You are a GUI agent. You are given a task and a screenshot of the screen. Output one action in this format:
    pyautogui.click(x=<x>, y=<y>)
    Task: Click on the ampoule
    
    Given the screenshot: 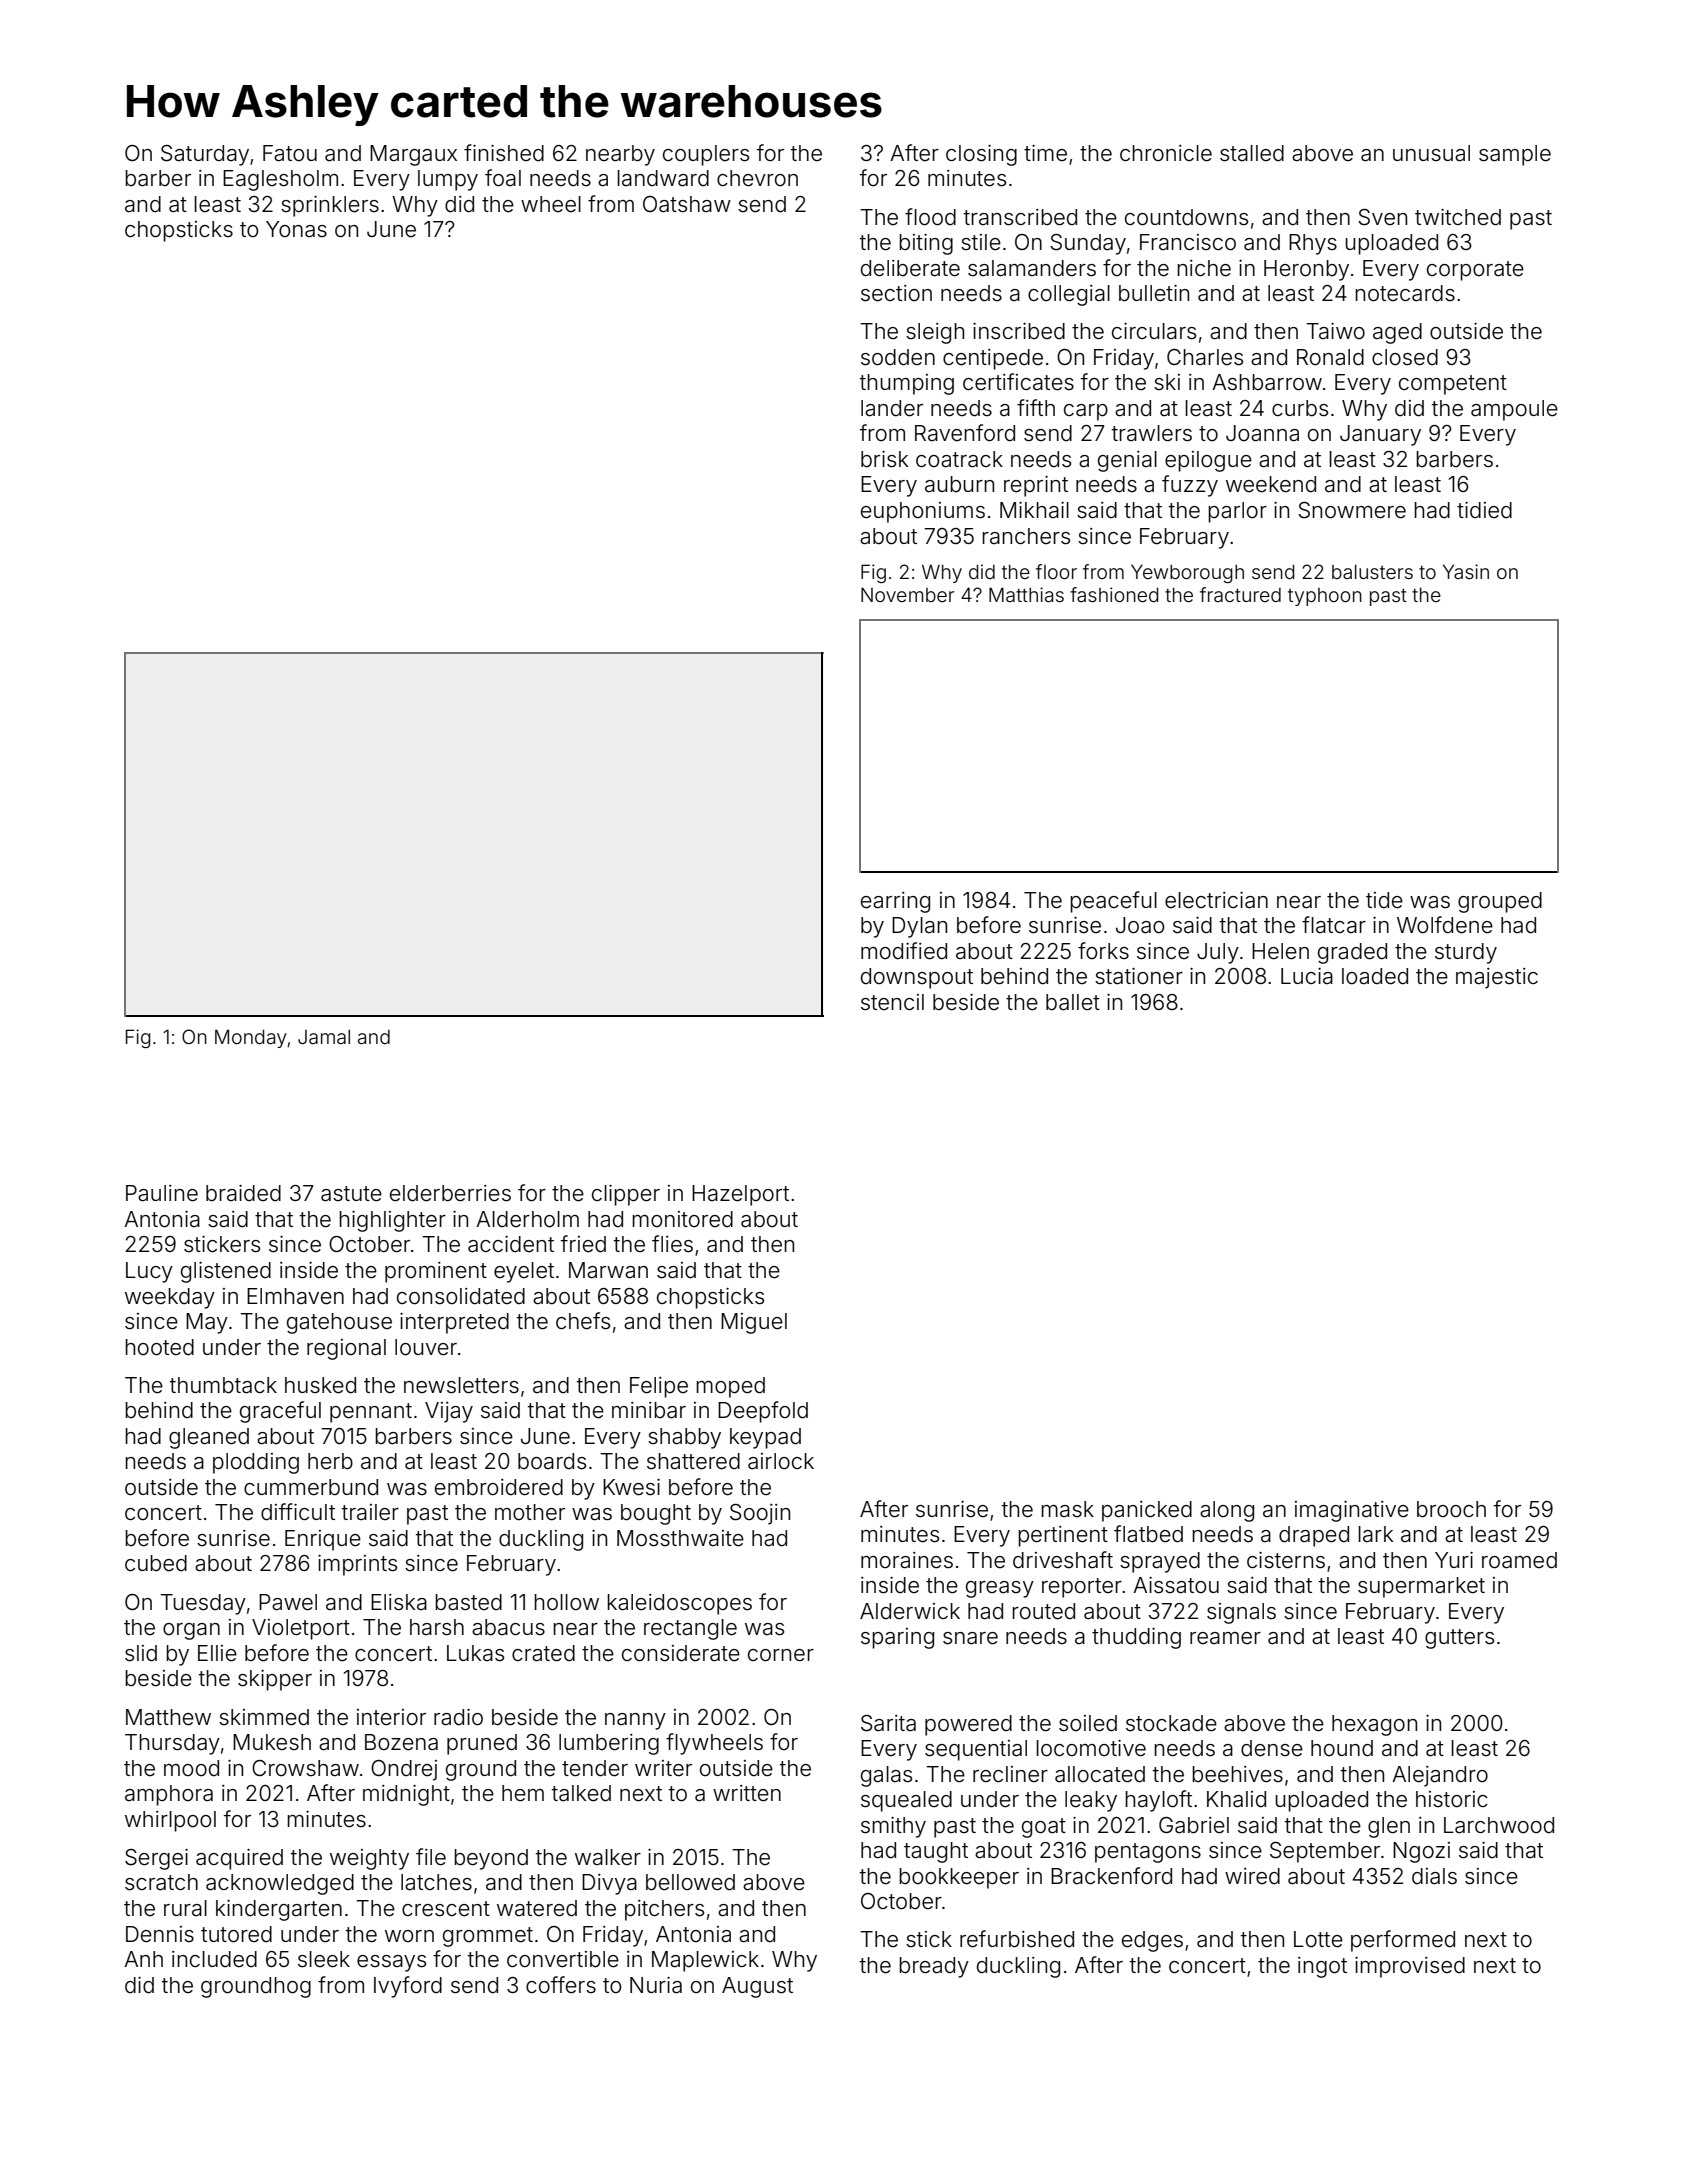 What is the action you would take?
    pyautogui.click(x=1514, y=410)
